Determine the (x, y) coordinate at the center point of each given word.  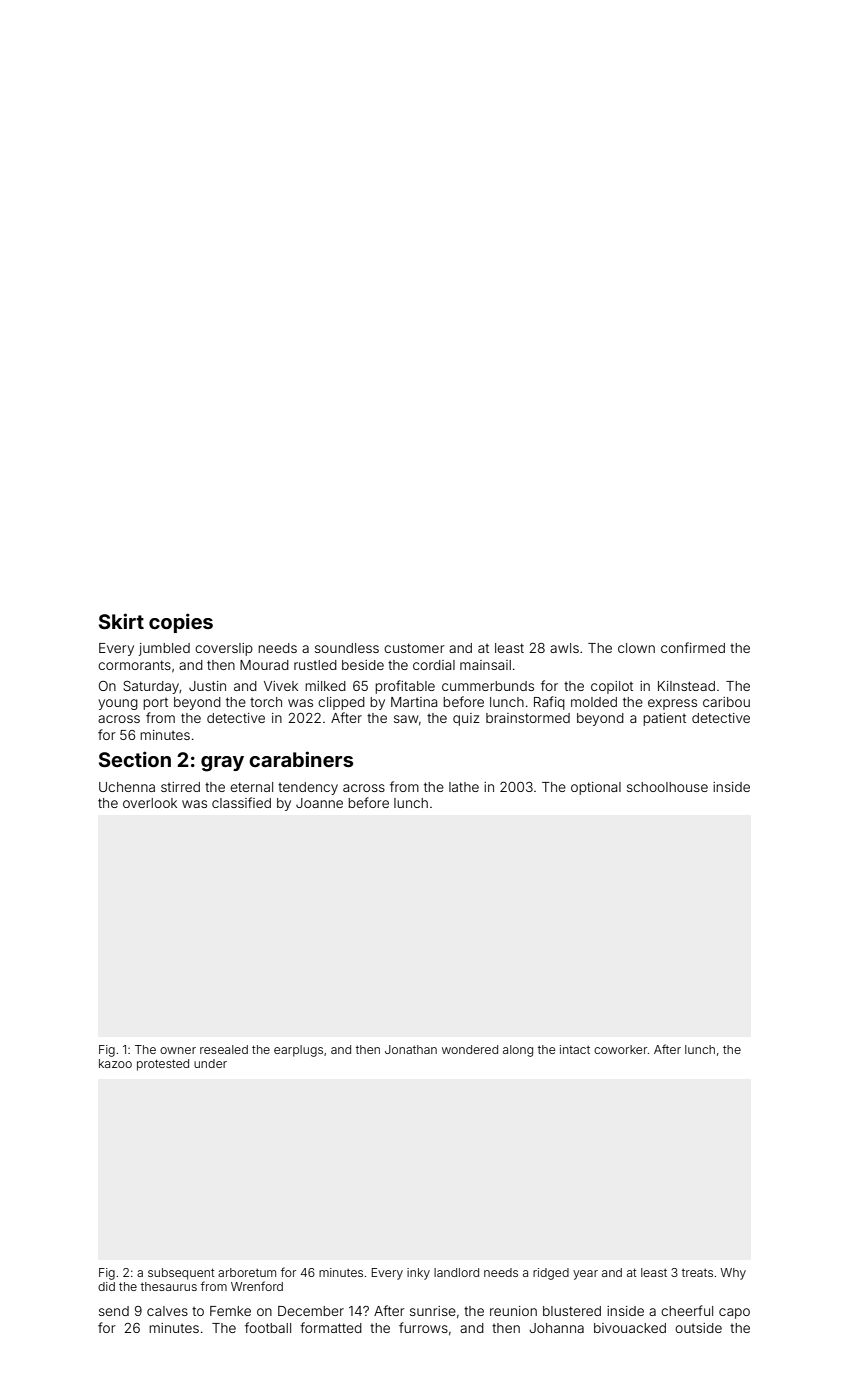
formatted (331, 1327)
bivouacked (630, 1328)
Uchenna (127, 787)
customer (414, 648)
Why (733, 1274)
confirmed (693, 647)
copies (181, 623)
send (114, 1311)
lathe (464, 787)
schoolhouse (667, 787)
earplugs (298, 1051)
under (210, 1063)
